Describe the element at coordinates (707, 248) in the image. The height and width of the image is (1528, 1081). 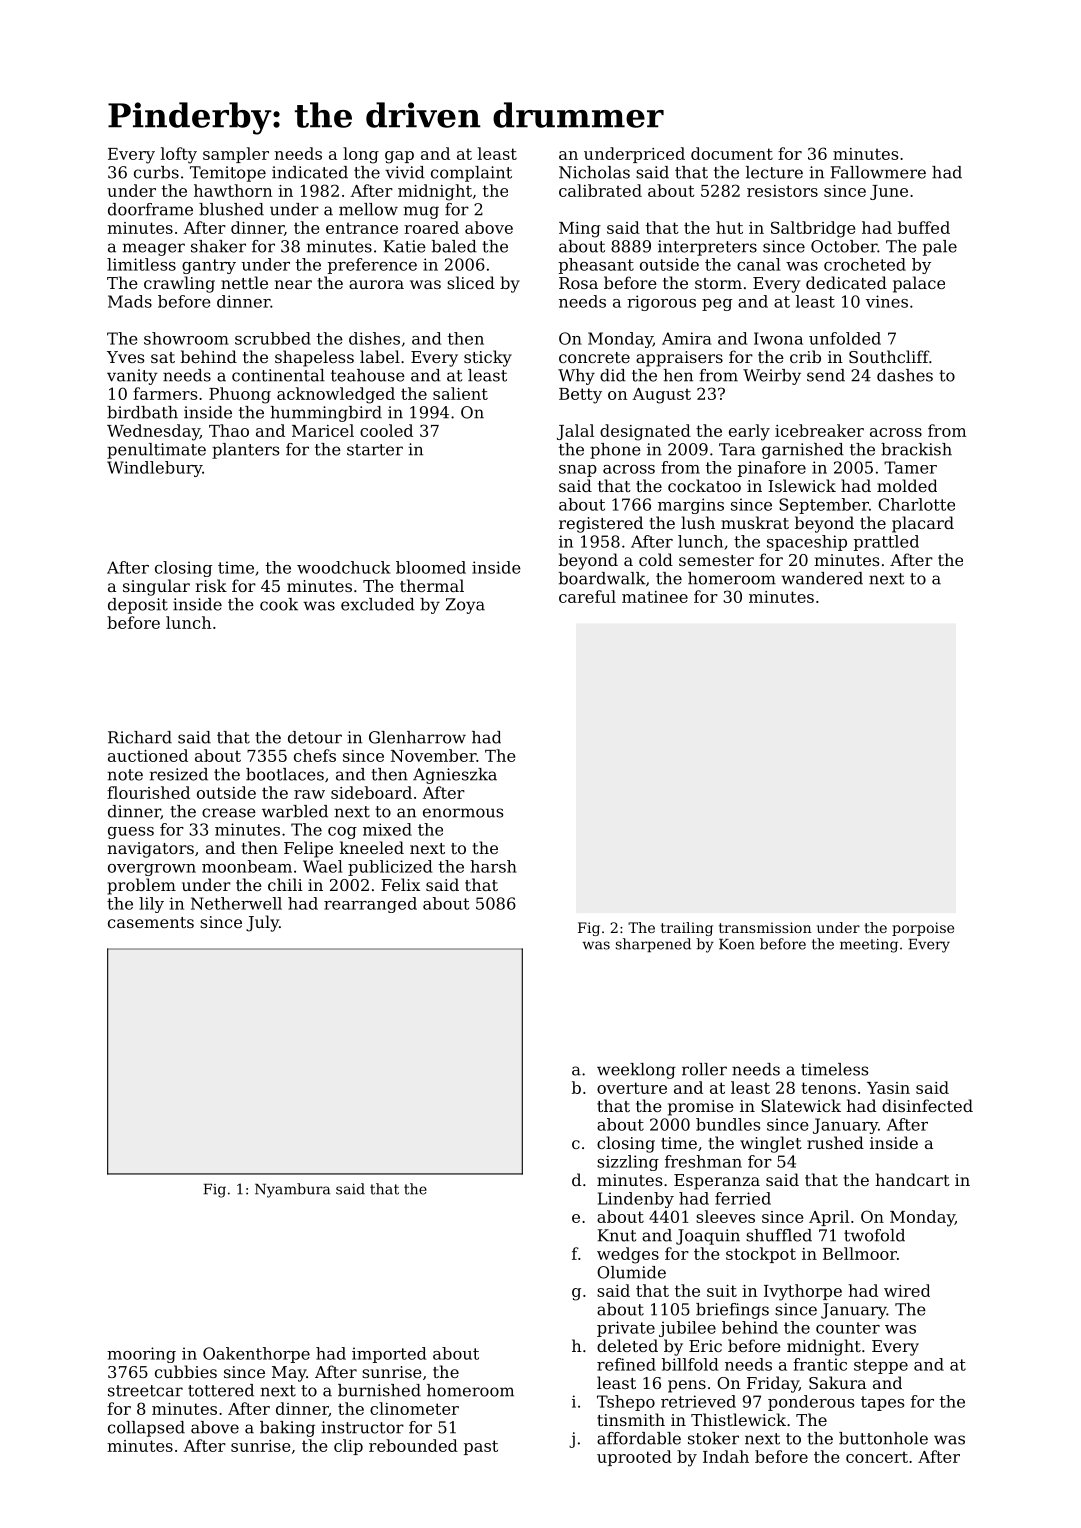
I see `interpreters` at that location.
